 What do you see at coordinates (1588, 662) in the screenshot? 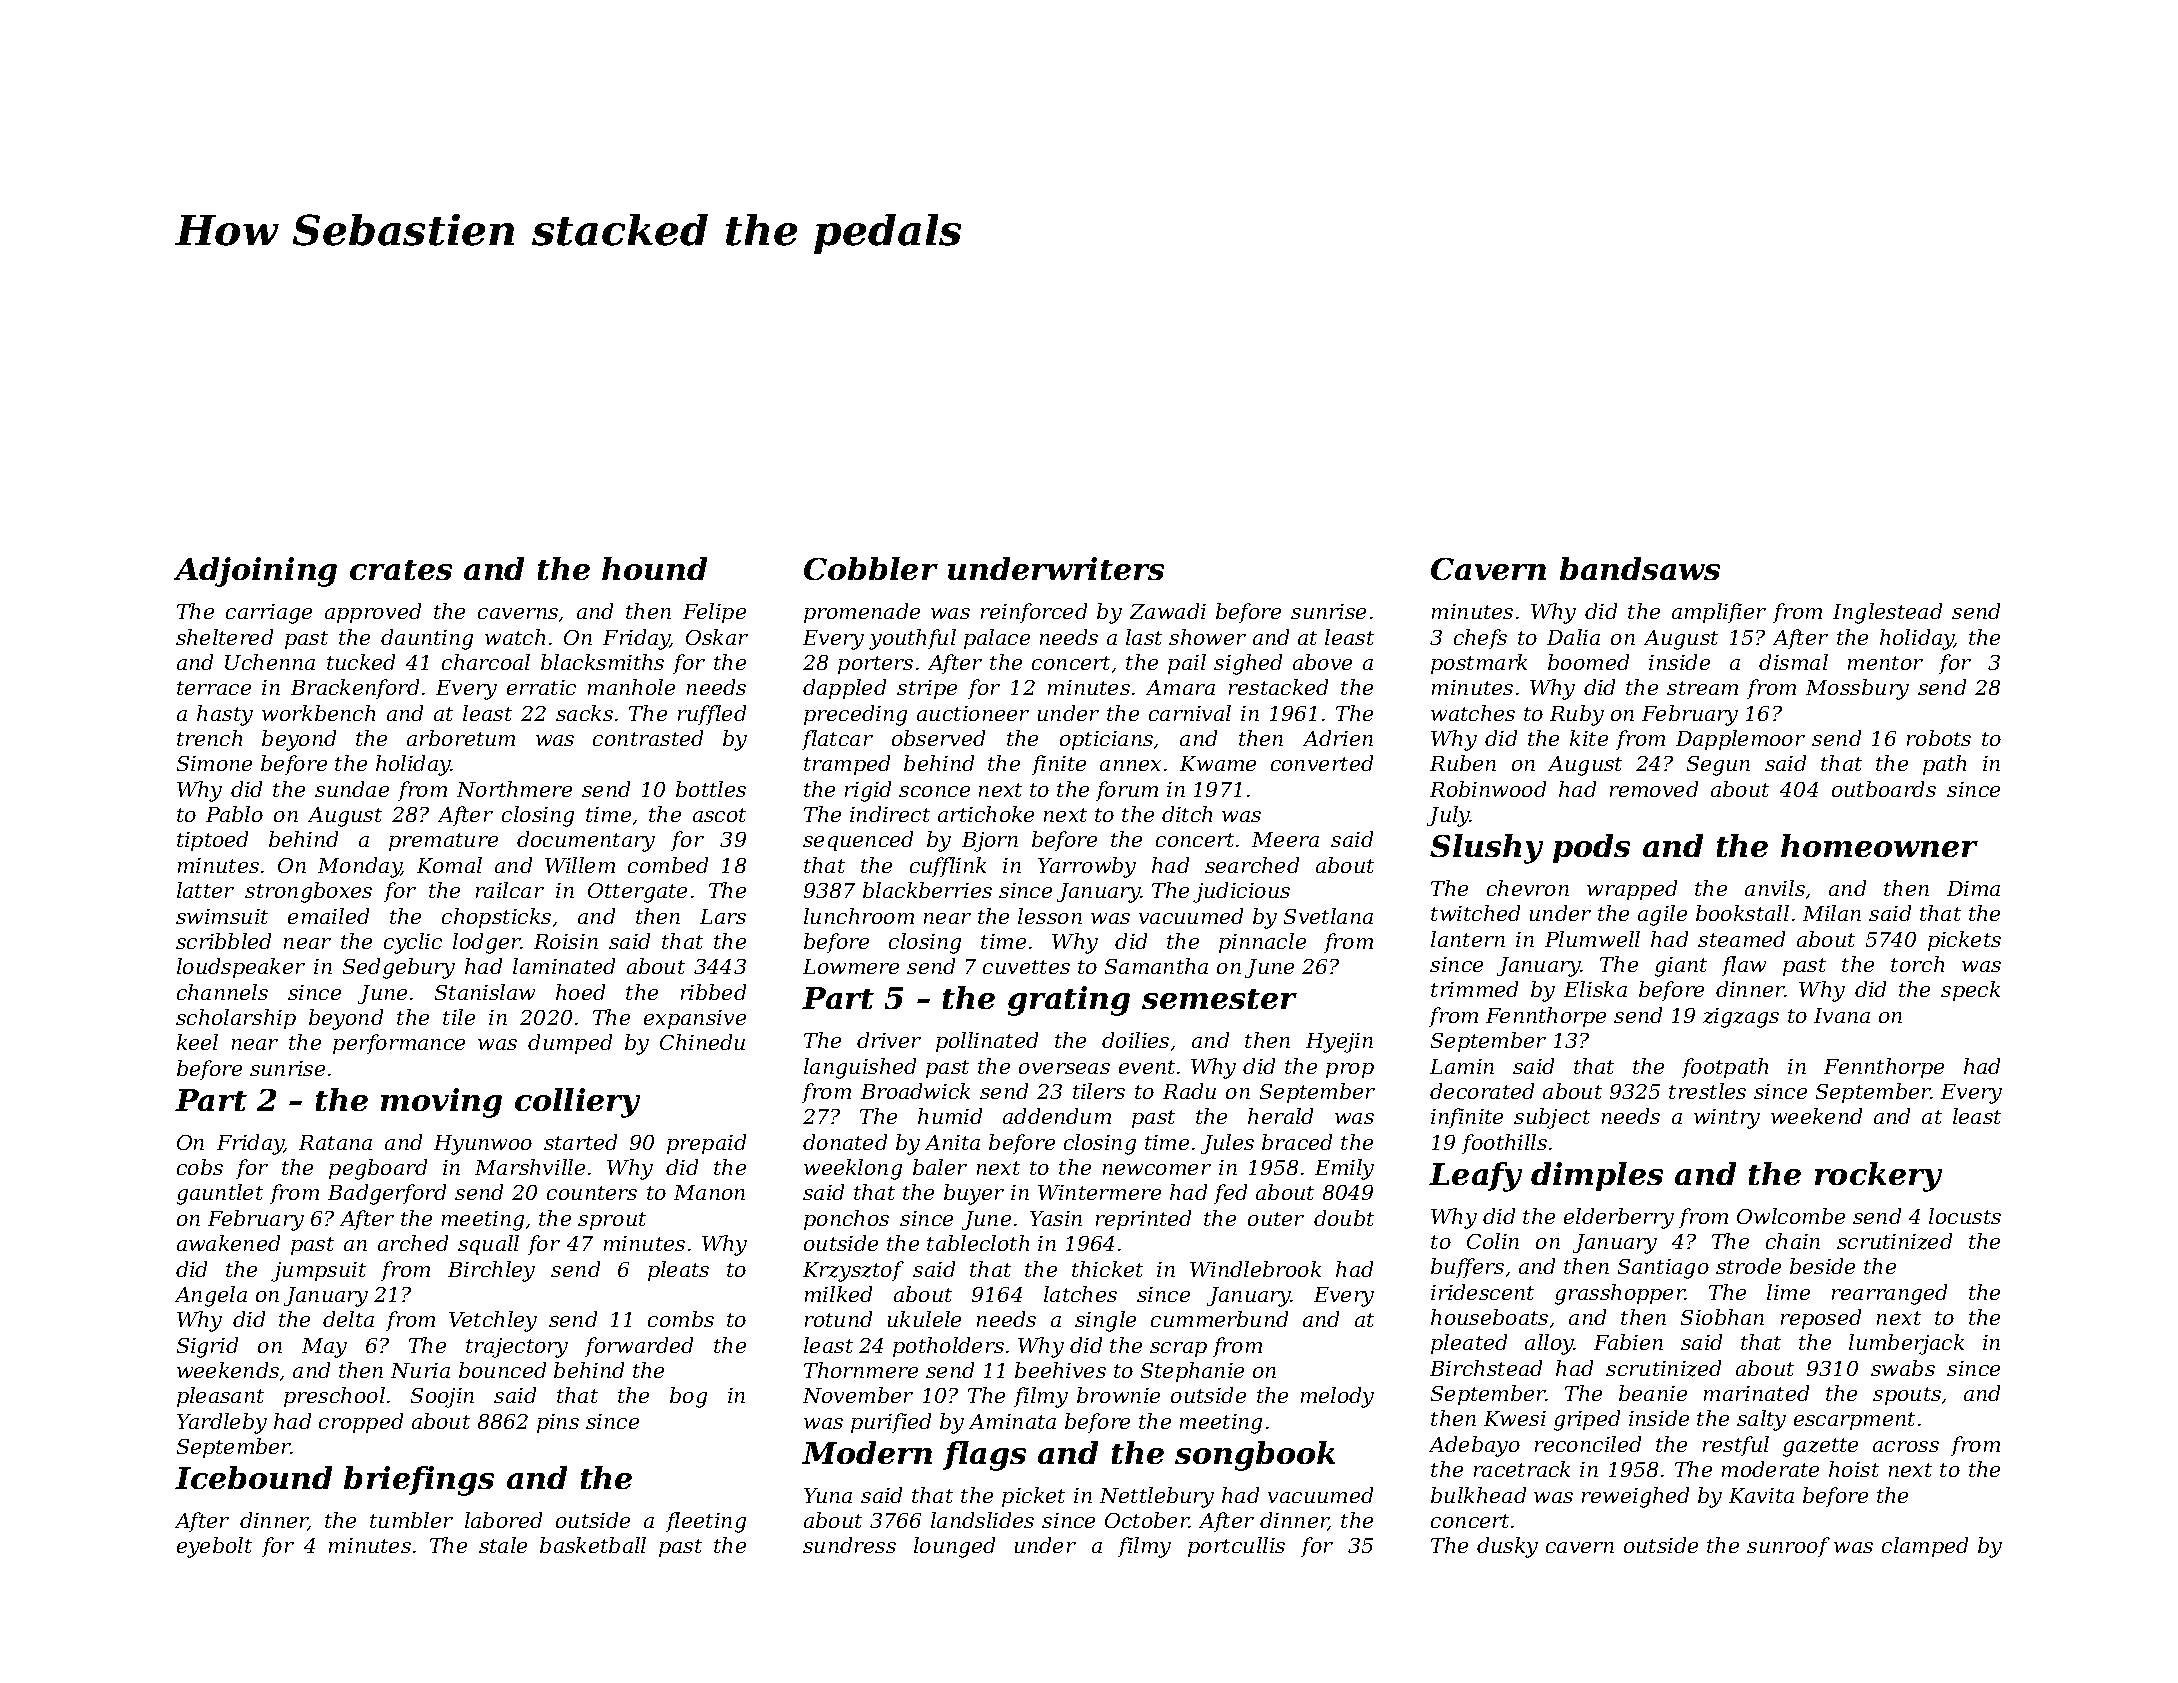
I see `boomed` at bounding box center [1588, 662].
